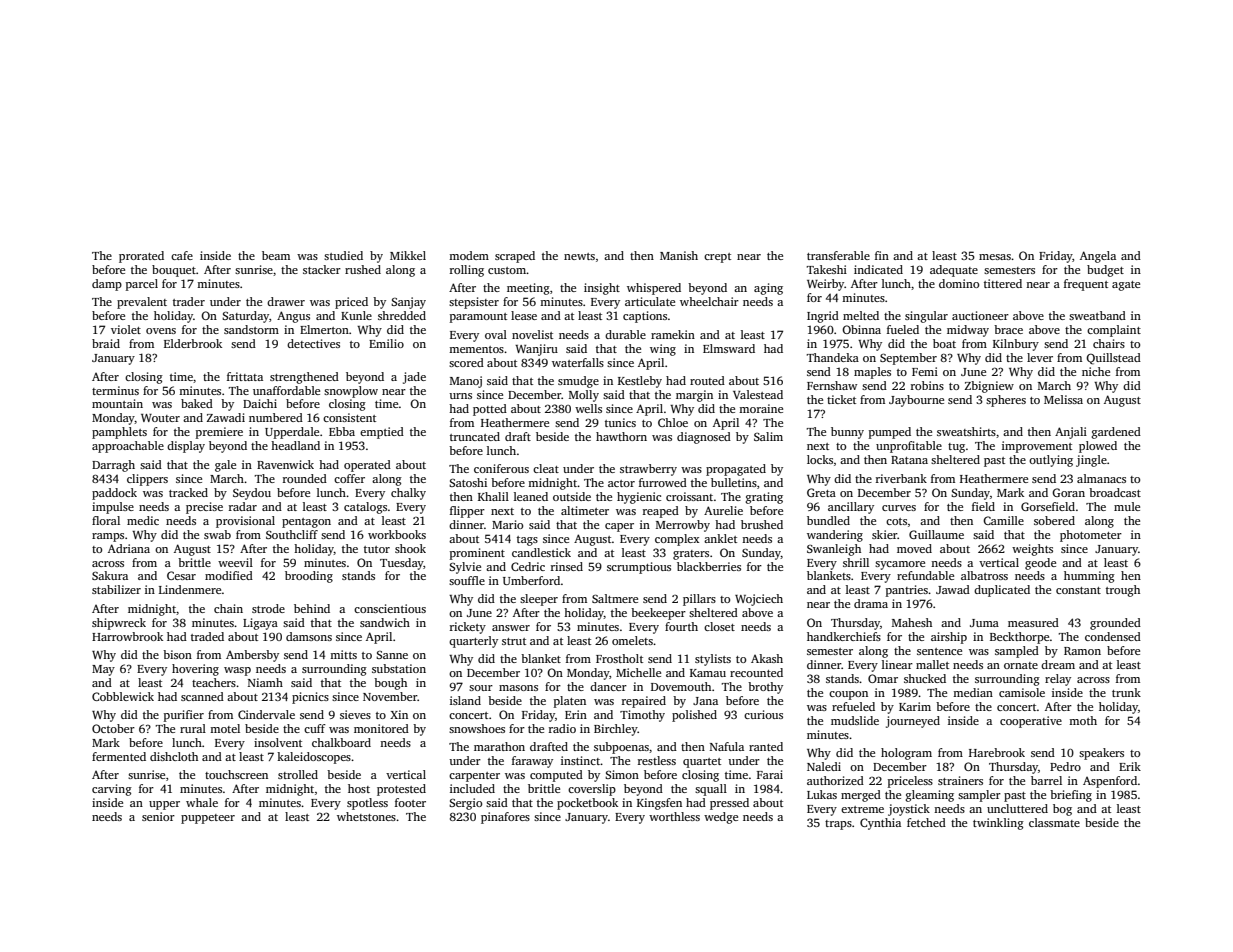  Describe the element at coordinates (995, 257) in the document. I see `mesas` at that location.
